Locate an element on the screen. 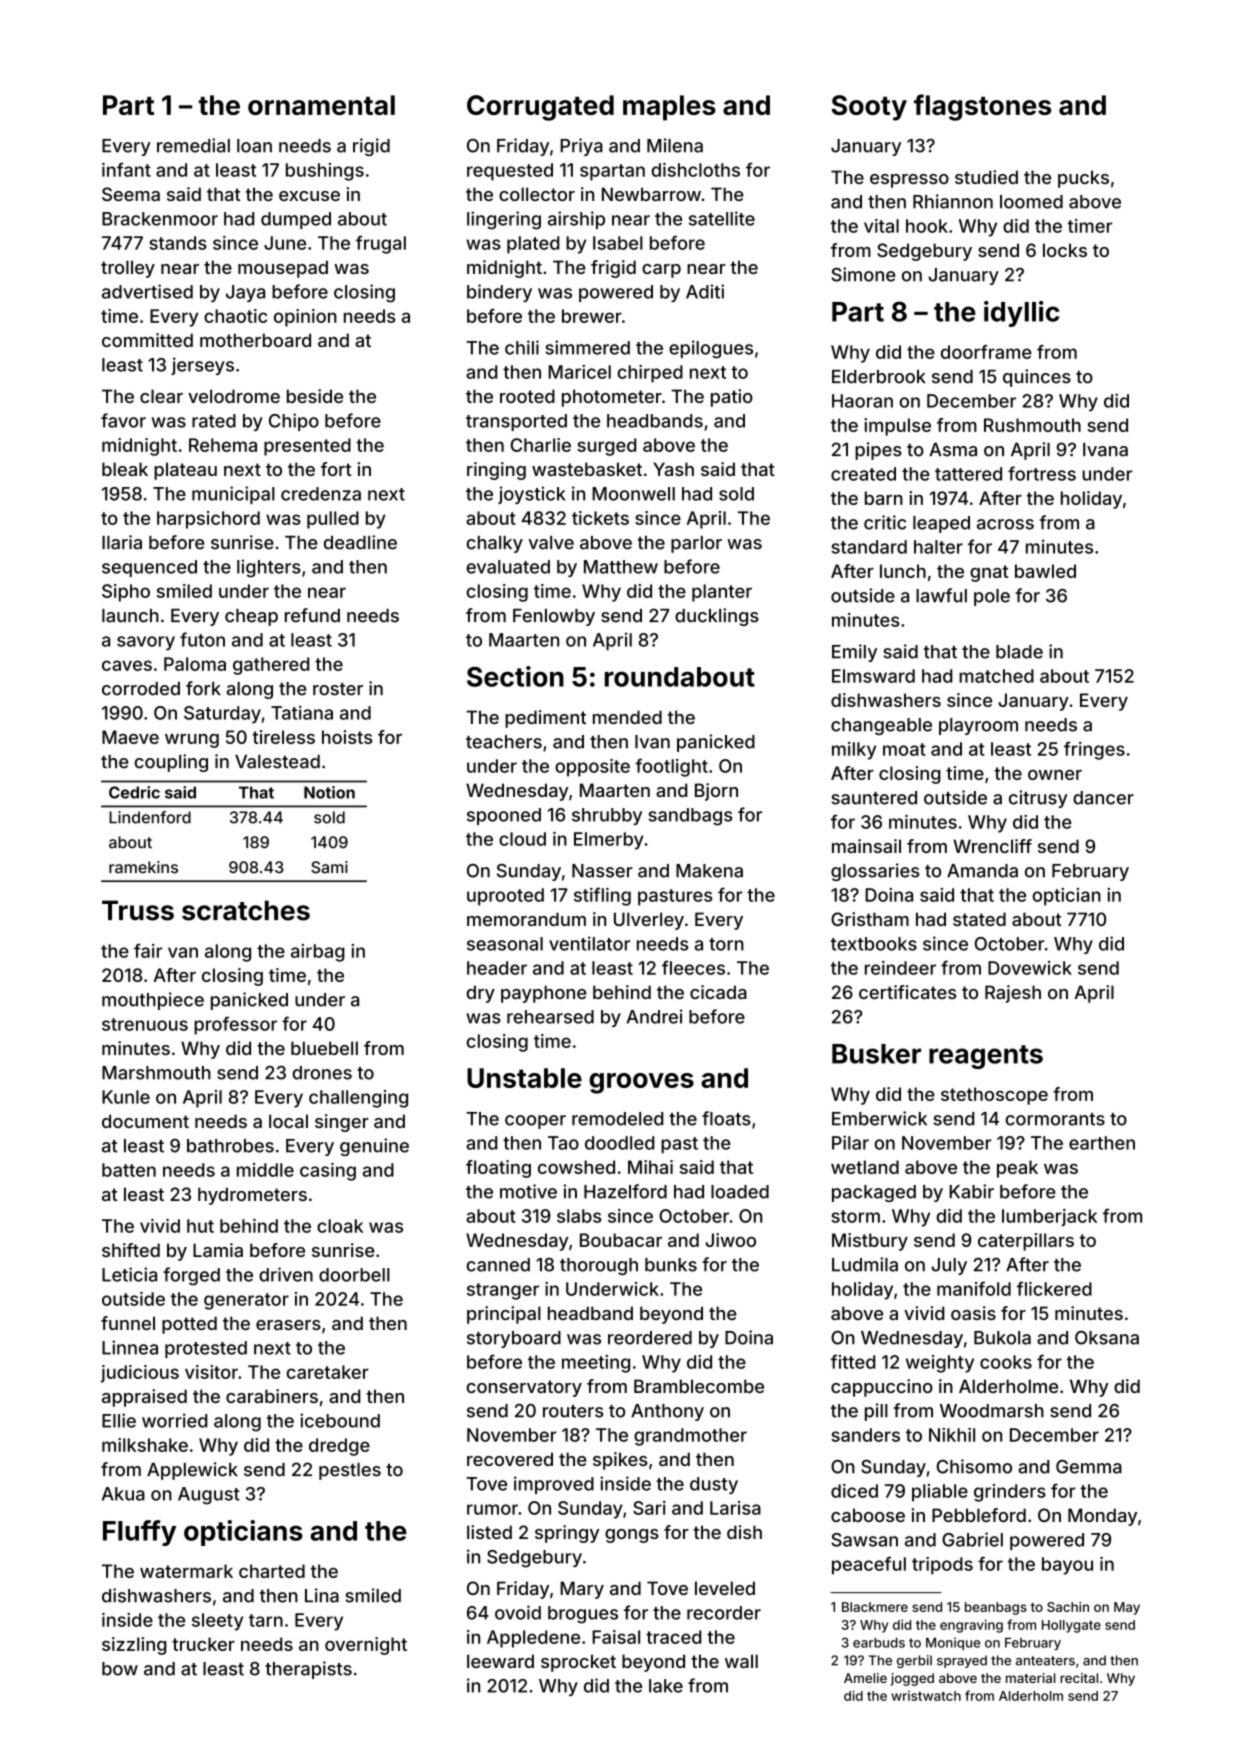  Fluffy is located at coordinates (139, 1533).
